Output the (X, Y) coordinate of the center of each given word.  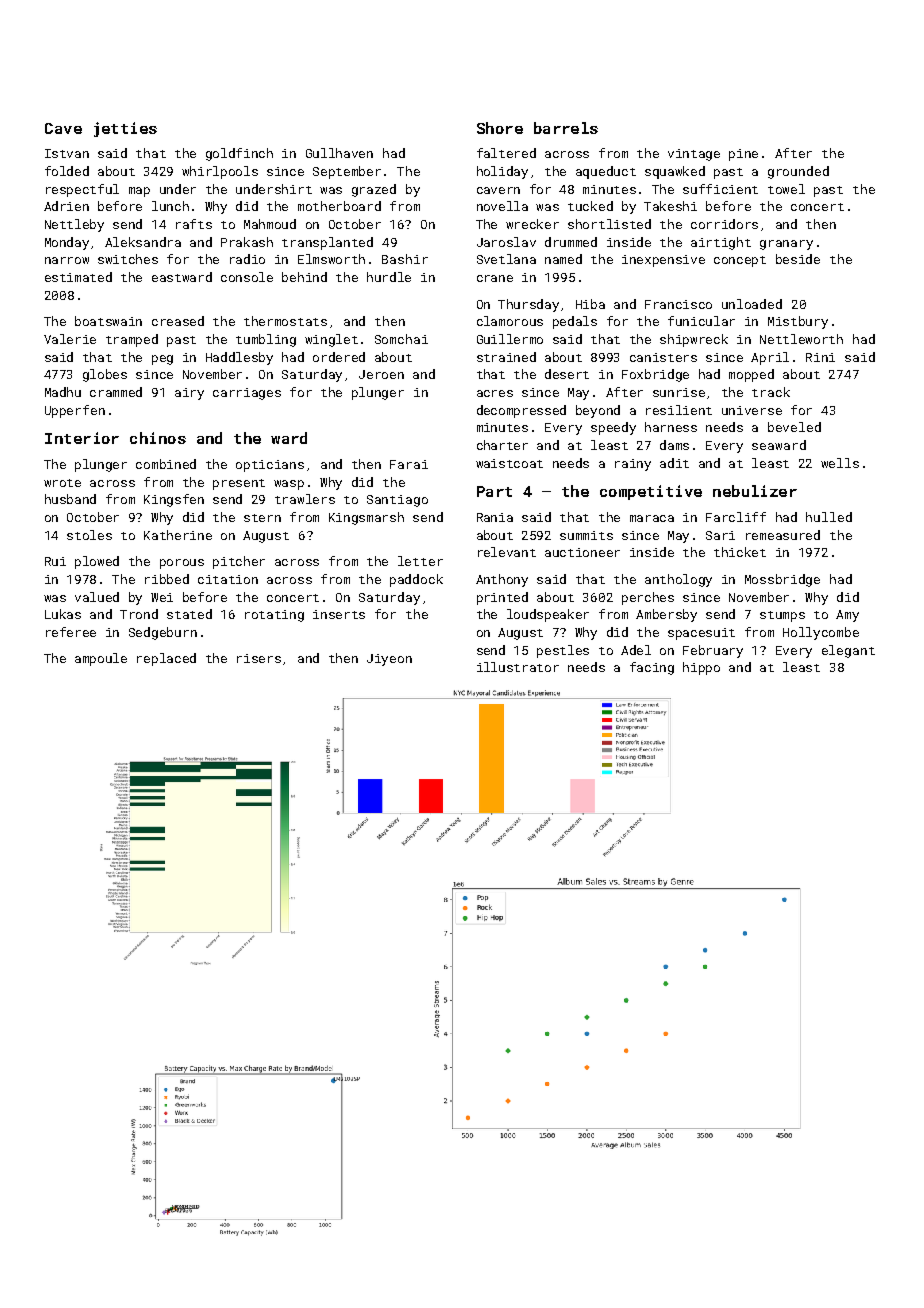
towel (786, 189)
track (771, 392)
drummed (571, 242)
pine (743, 155)
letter (420, 561)
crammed (116, 392)
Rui (55, 561)
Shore (500, 128)
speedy (613, 428)
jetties (125, 129)
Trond (139, 614)
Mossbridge (782, 580)
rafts (194, 224)
